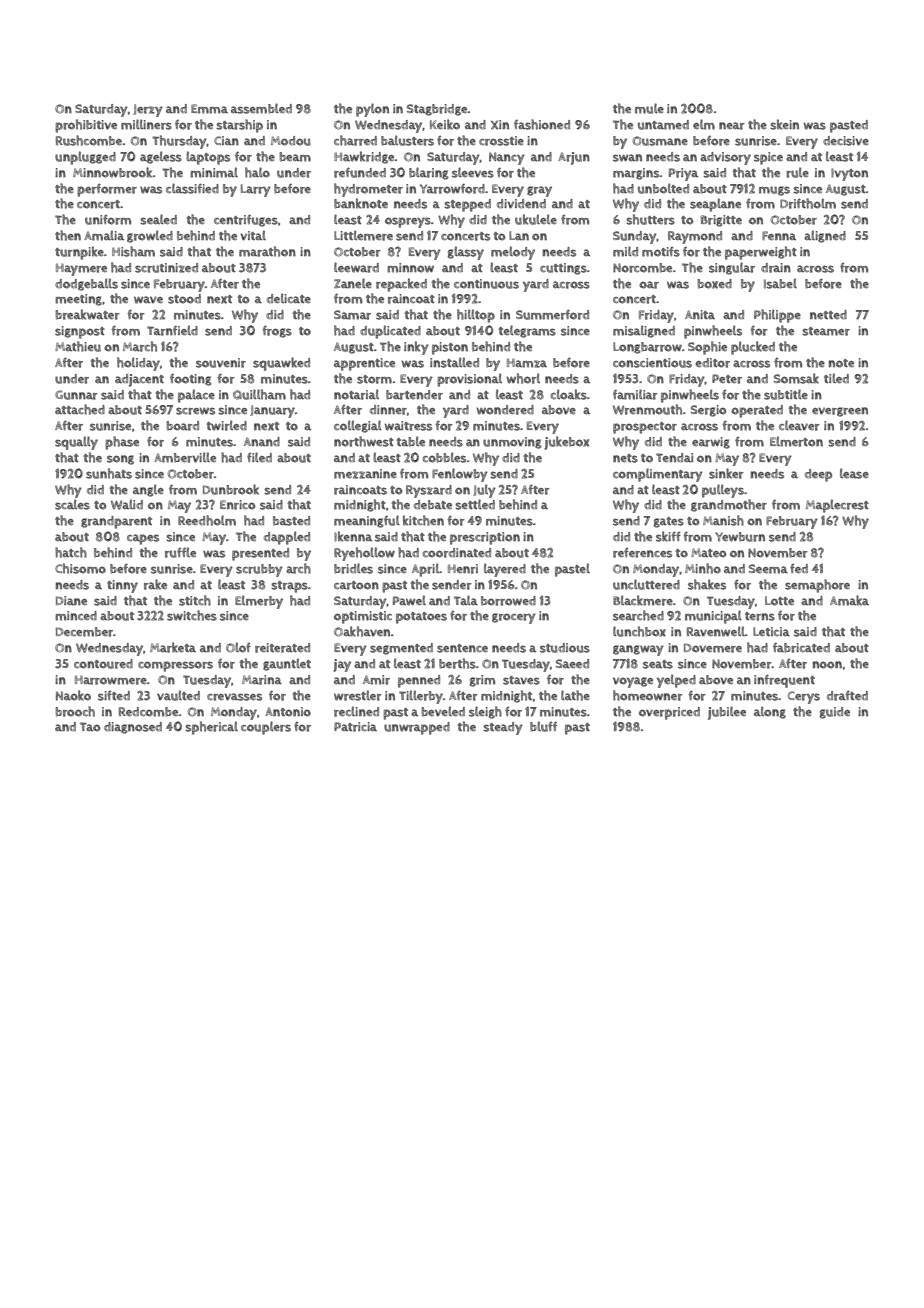  What do you see at coordinates (569, 394) in the page?
I see `cloaks` at bounding box center [569, 394].
